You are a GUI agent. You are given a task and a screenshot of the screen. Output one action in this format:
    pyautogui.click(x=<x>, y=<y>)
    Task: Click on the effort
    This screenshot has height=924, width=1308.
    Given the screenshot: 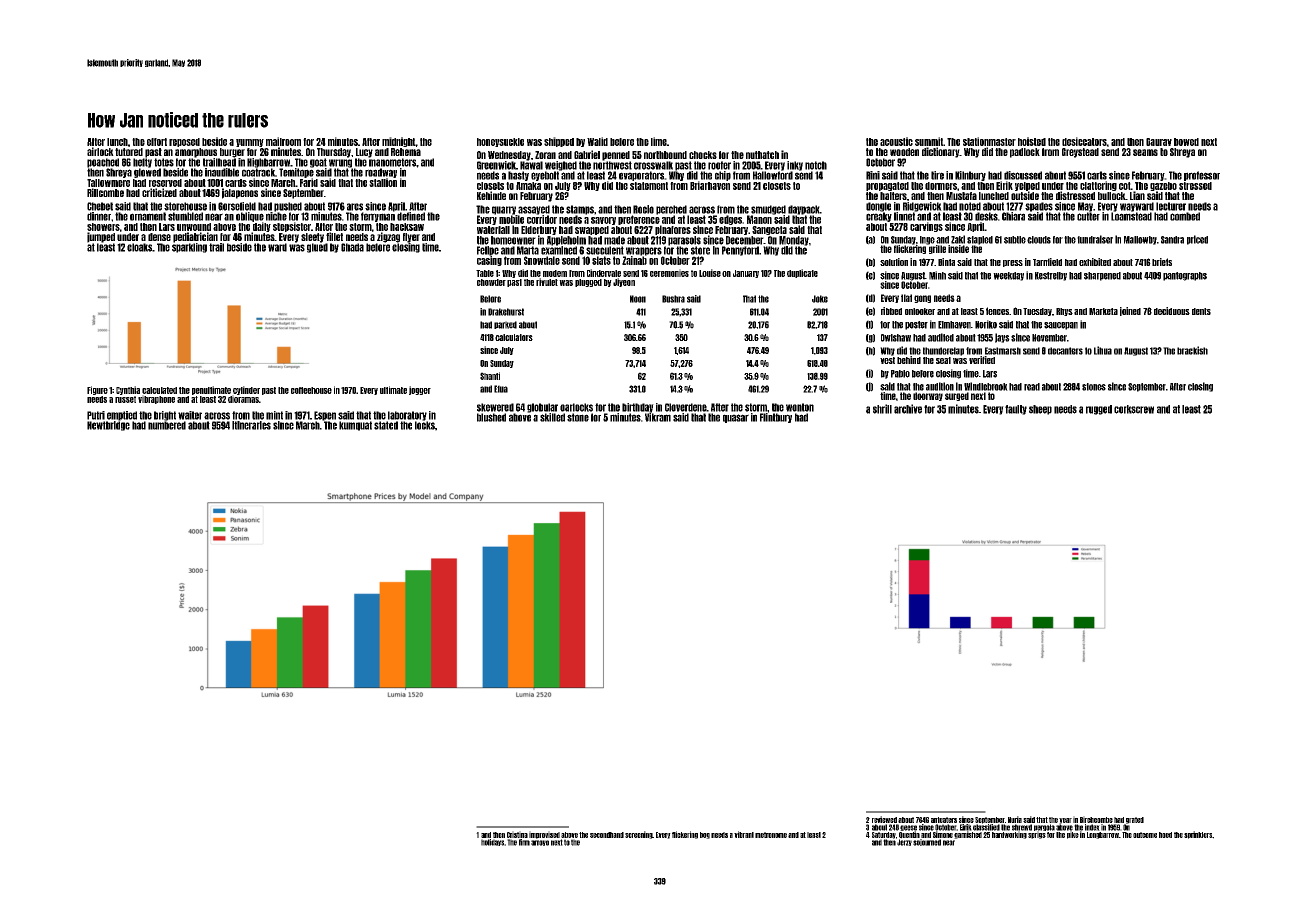 What is the action you would take?
    pyautogui.click(x=157, y=142)
